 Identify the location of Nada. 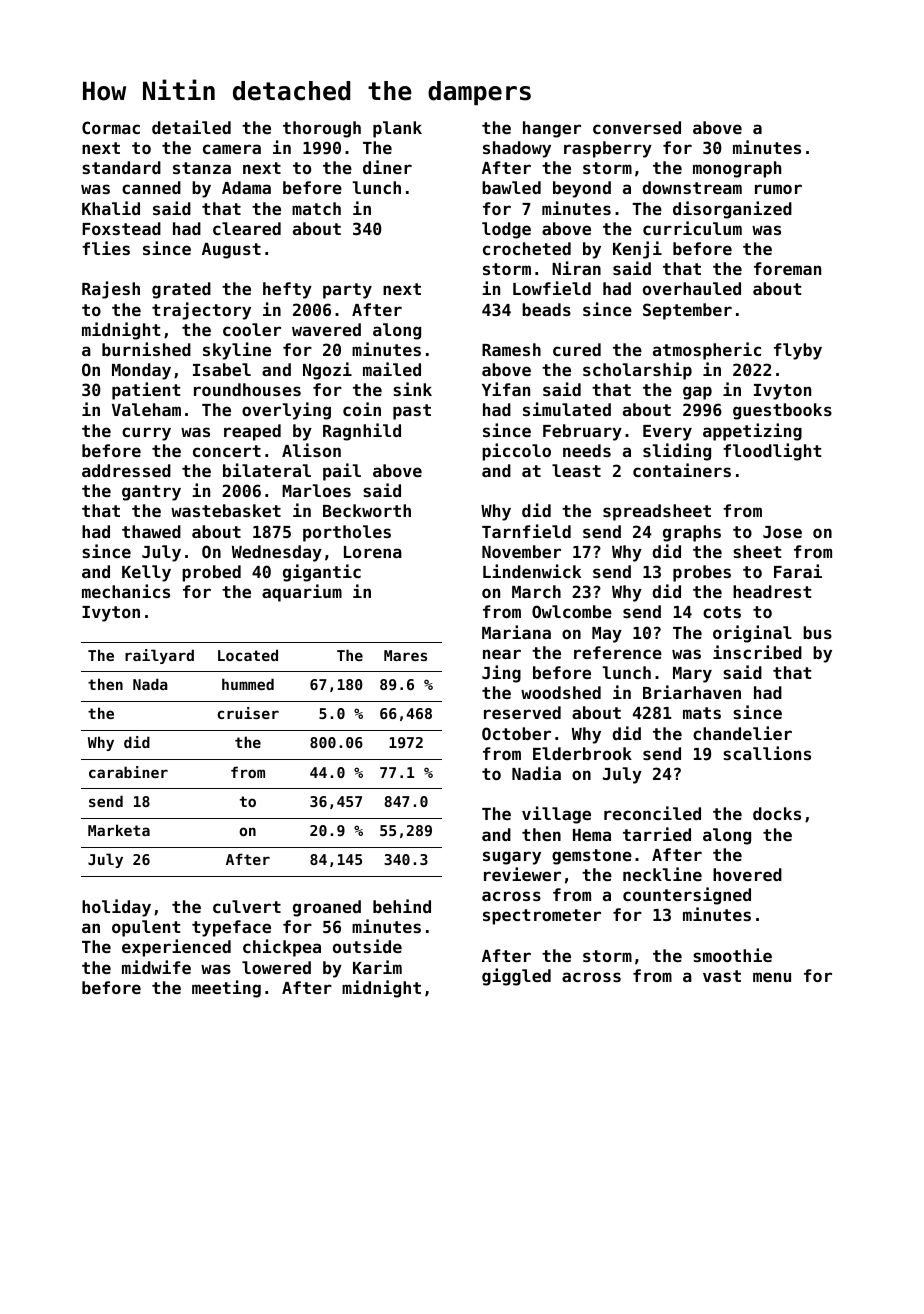
(150, 684).
